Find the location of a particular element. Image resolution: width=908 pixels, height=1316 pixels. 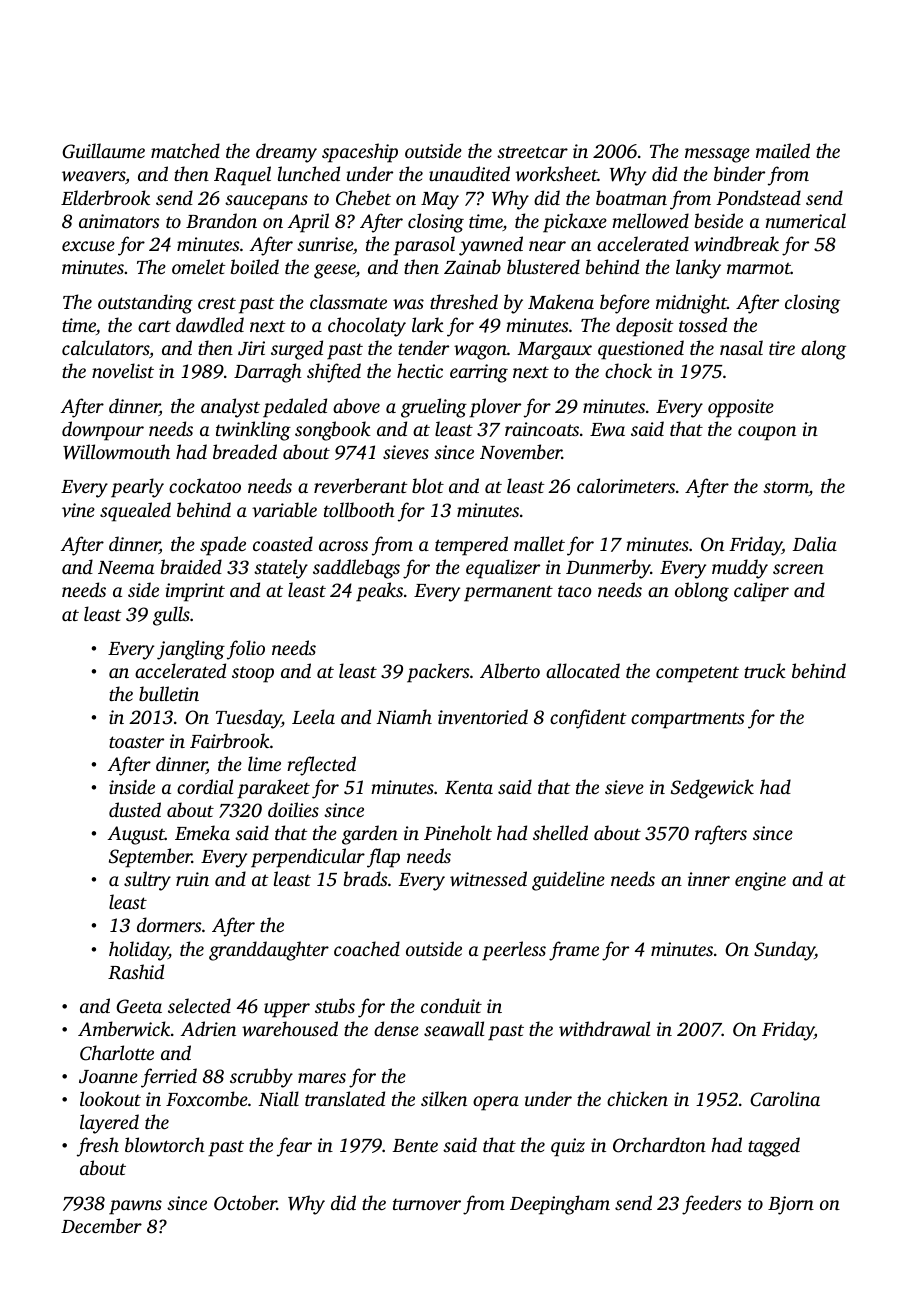

oblong is located at coordinates (702, 592).
